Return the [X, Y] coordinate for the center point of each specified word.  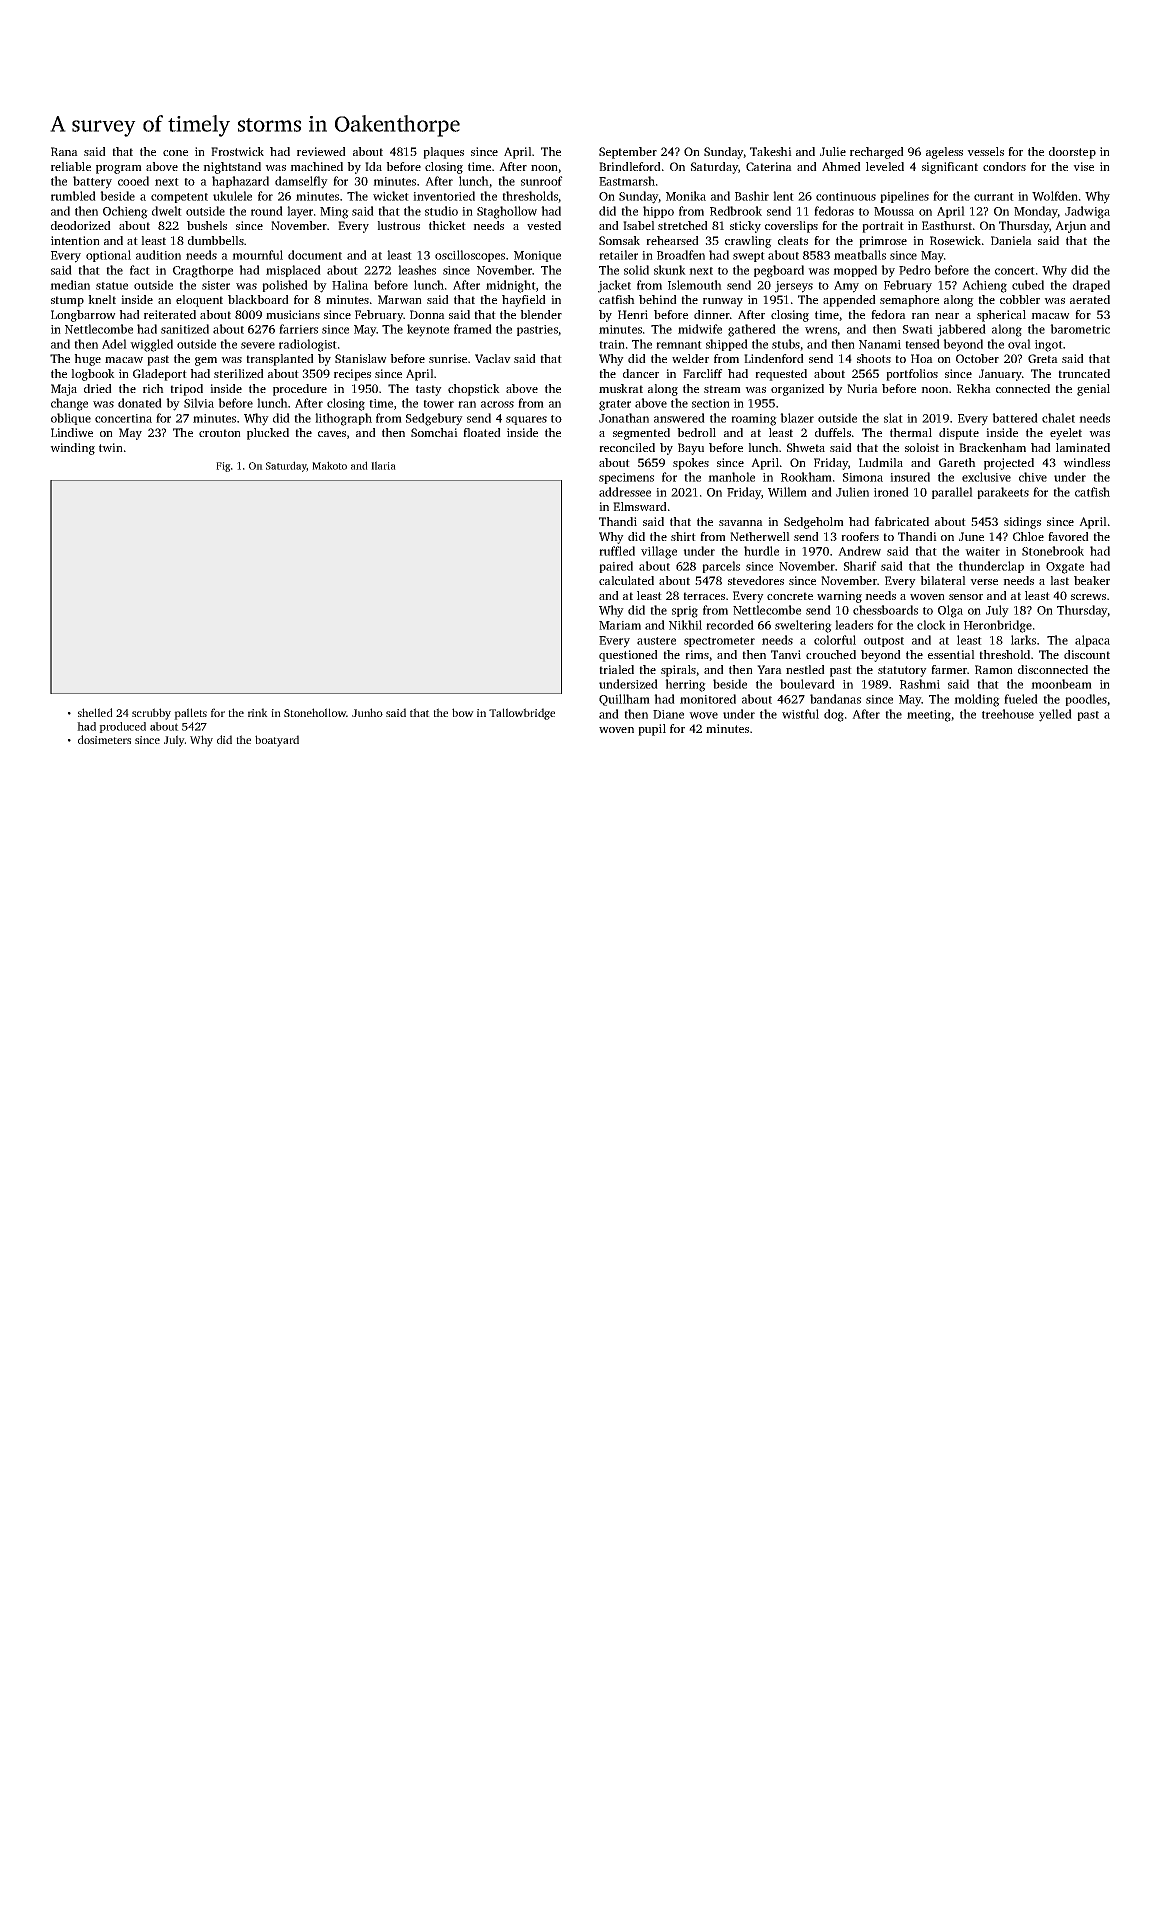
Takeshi [771, 151]
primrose [883, 242]
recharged [877, 153]
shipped [727, 345]
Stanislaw [361, 358]
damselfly [301, 182]
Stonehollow [315, 712]
